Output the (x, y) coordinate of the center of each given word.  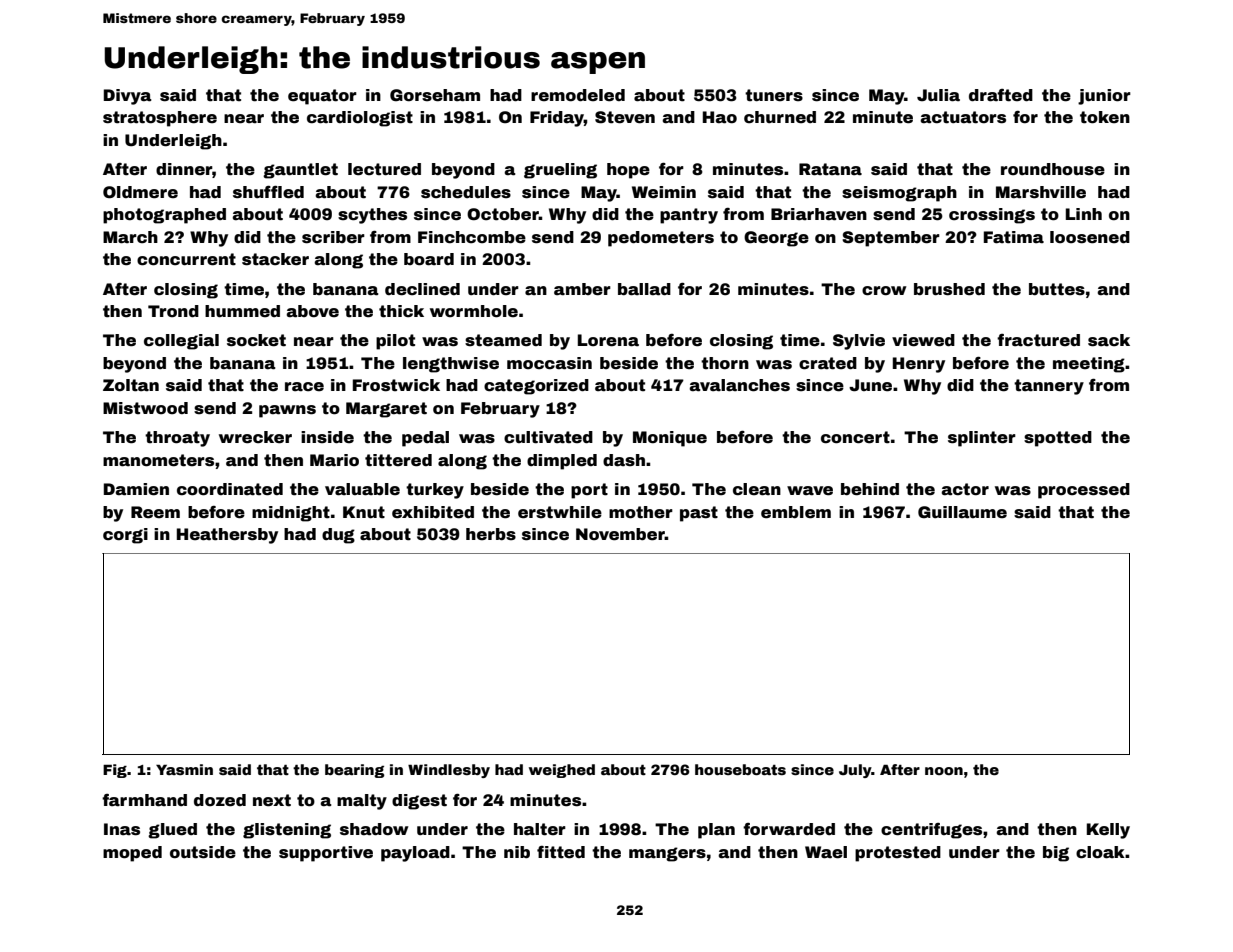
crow (884, 291)
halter (540, 829)
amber (582, 289)
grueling (560, 171)
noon (944, 771)
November (620, 534)
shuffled (268, 192)
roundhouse (1053, 169)
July (855, 771)
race (304, 387)
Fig (115, 771)
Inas (122, 829)
